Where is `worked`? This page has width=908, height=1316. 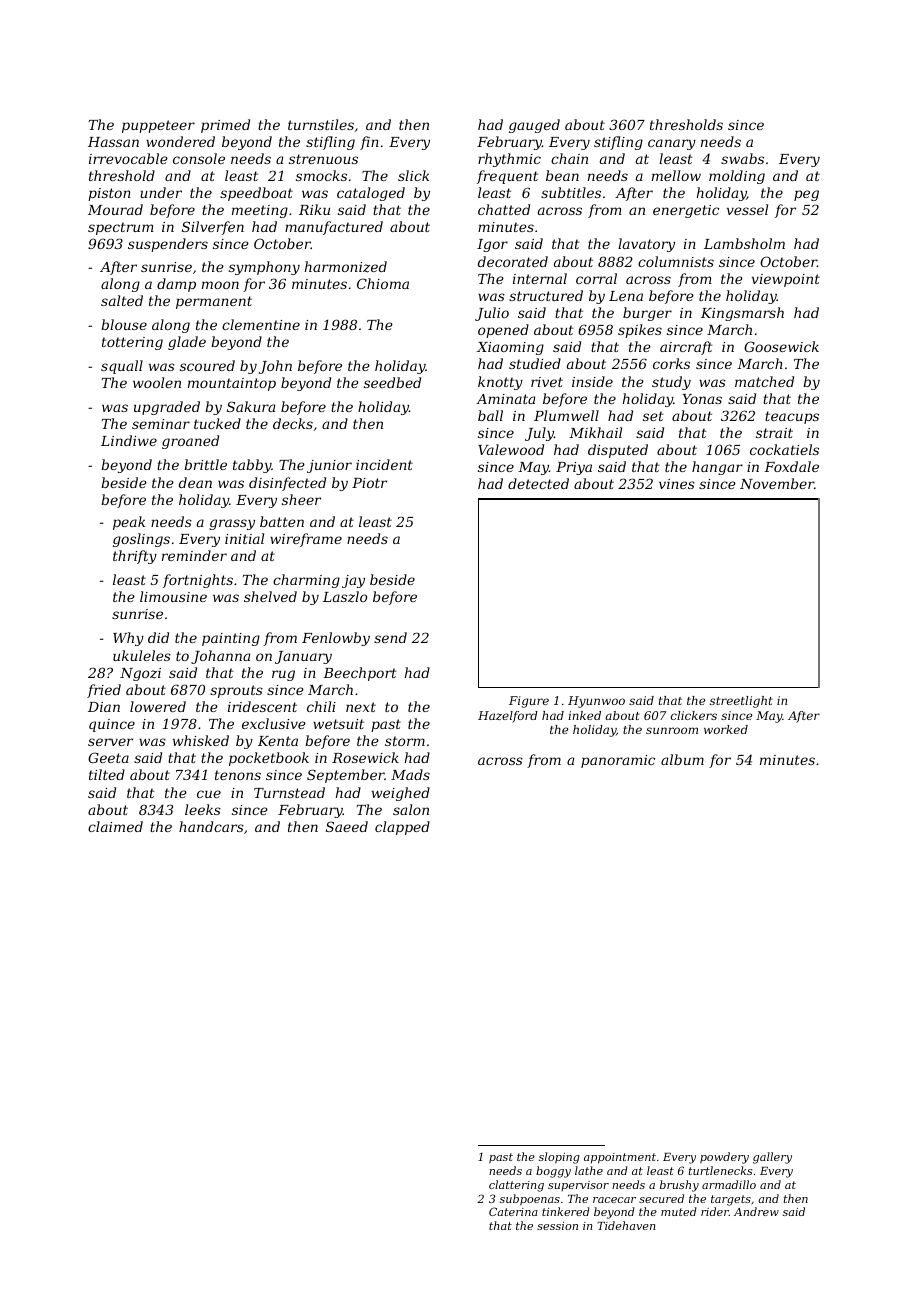 worked is located at coordinates (726, 729).
